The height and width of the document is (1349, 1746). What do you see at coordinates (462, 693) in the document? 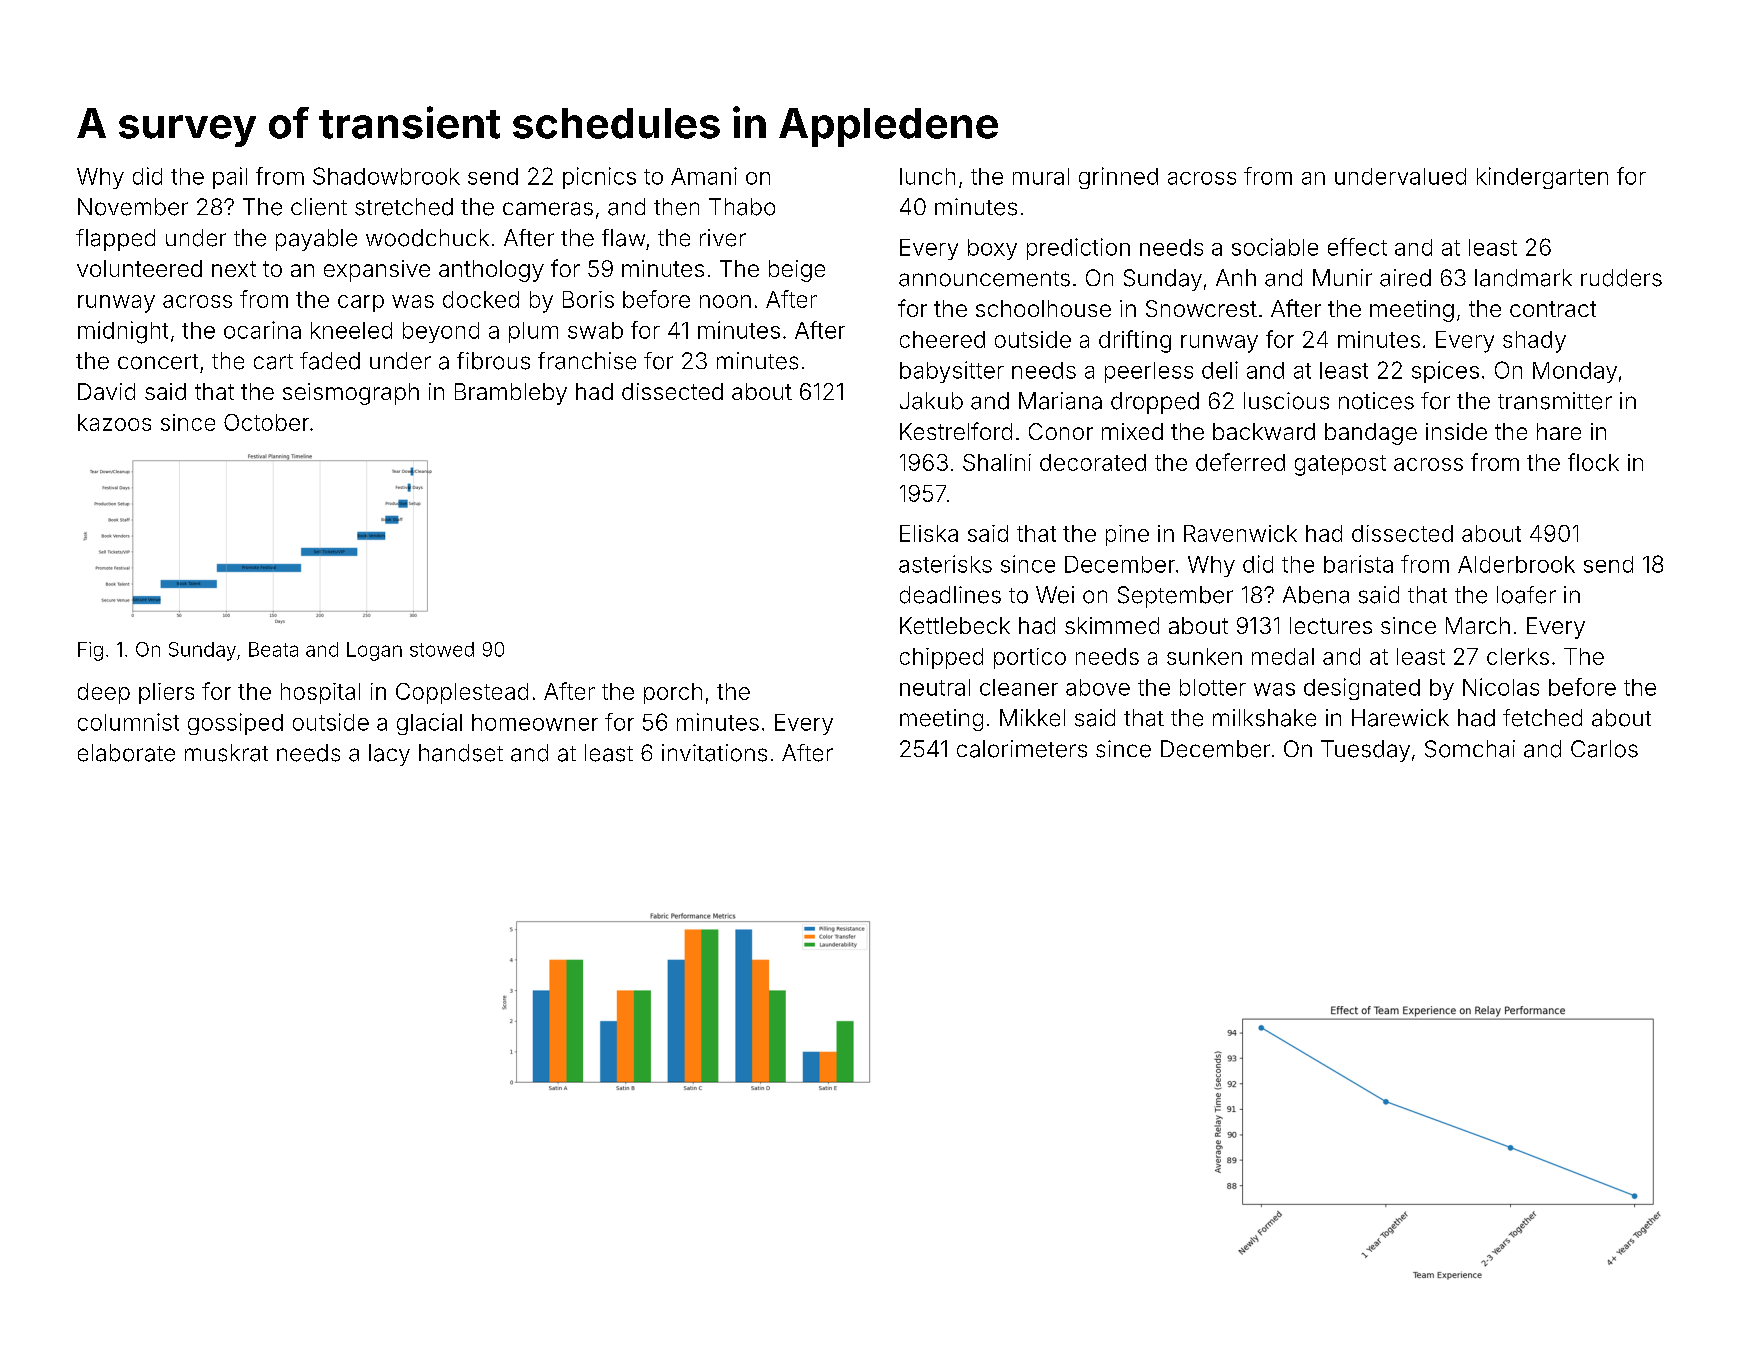
I see `Copplestead` at bounding box center [462, 693].
